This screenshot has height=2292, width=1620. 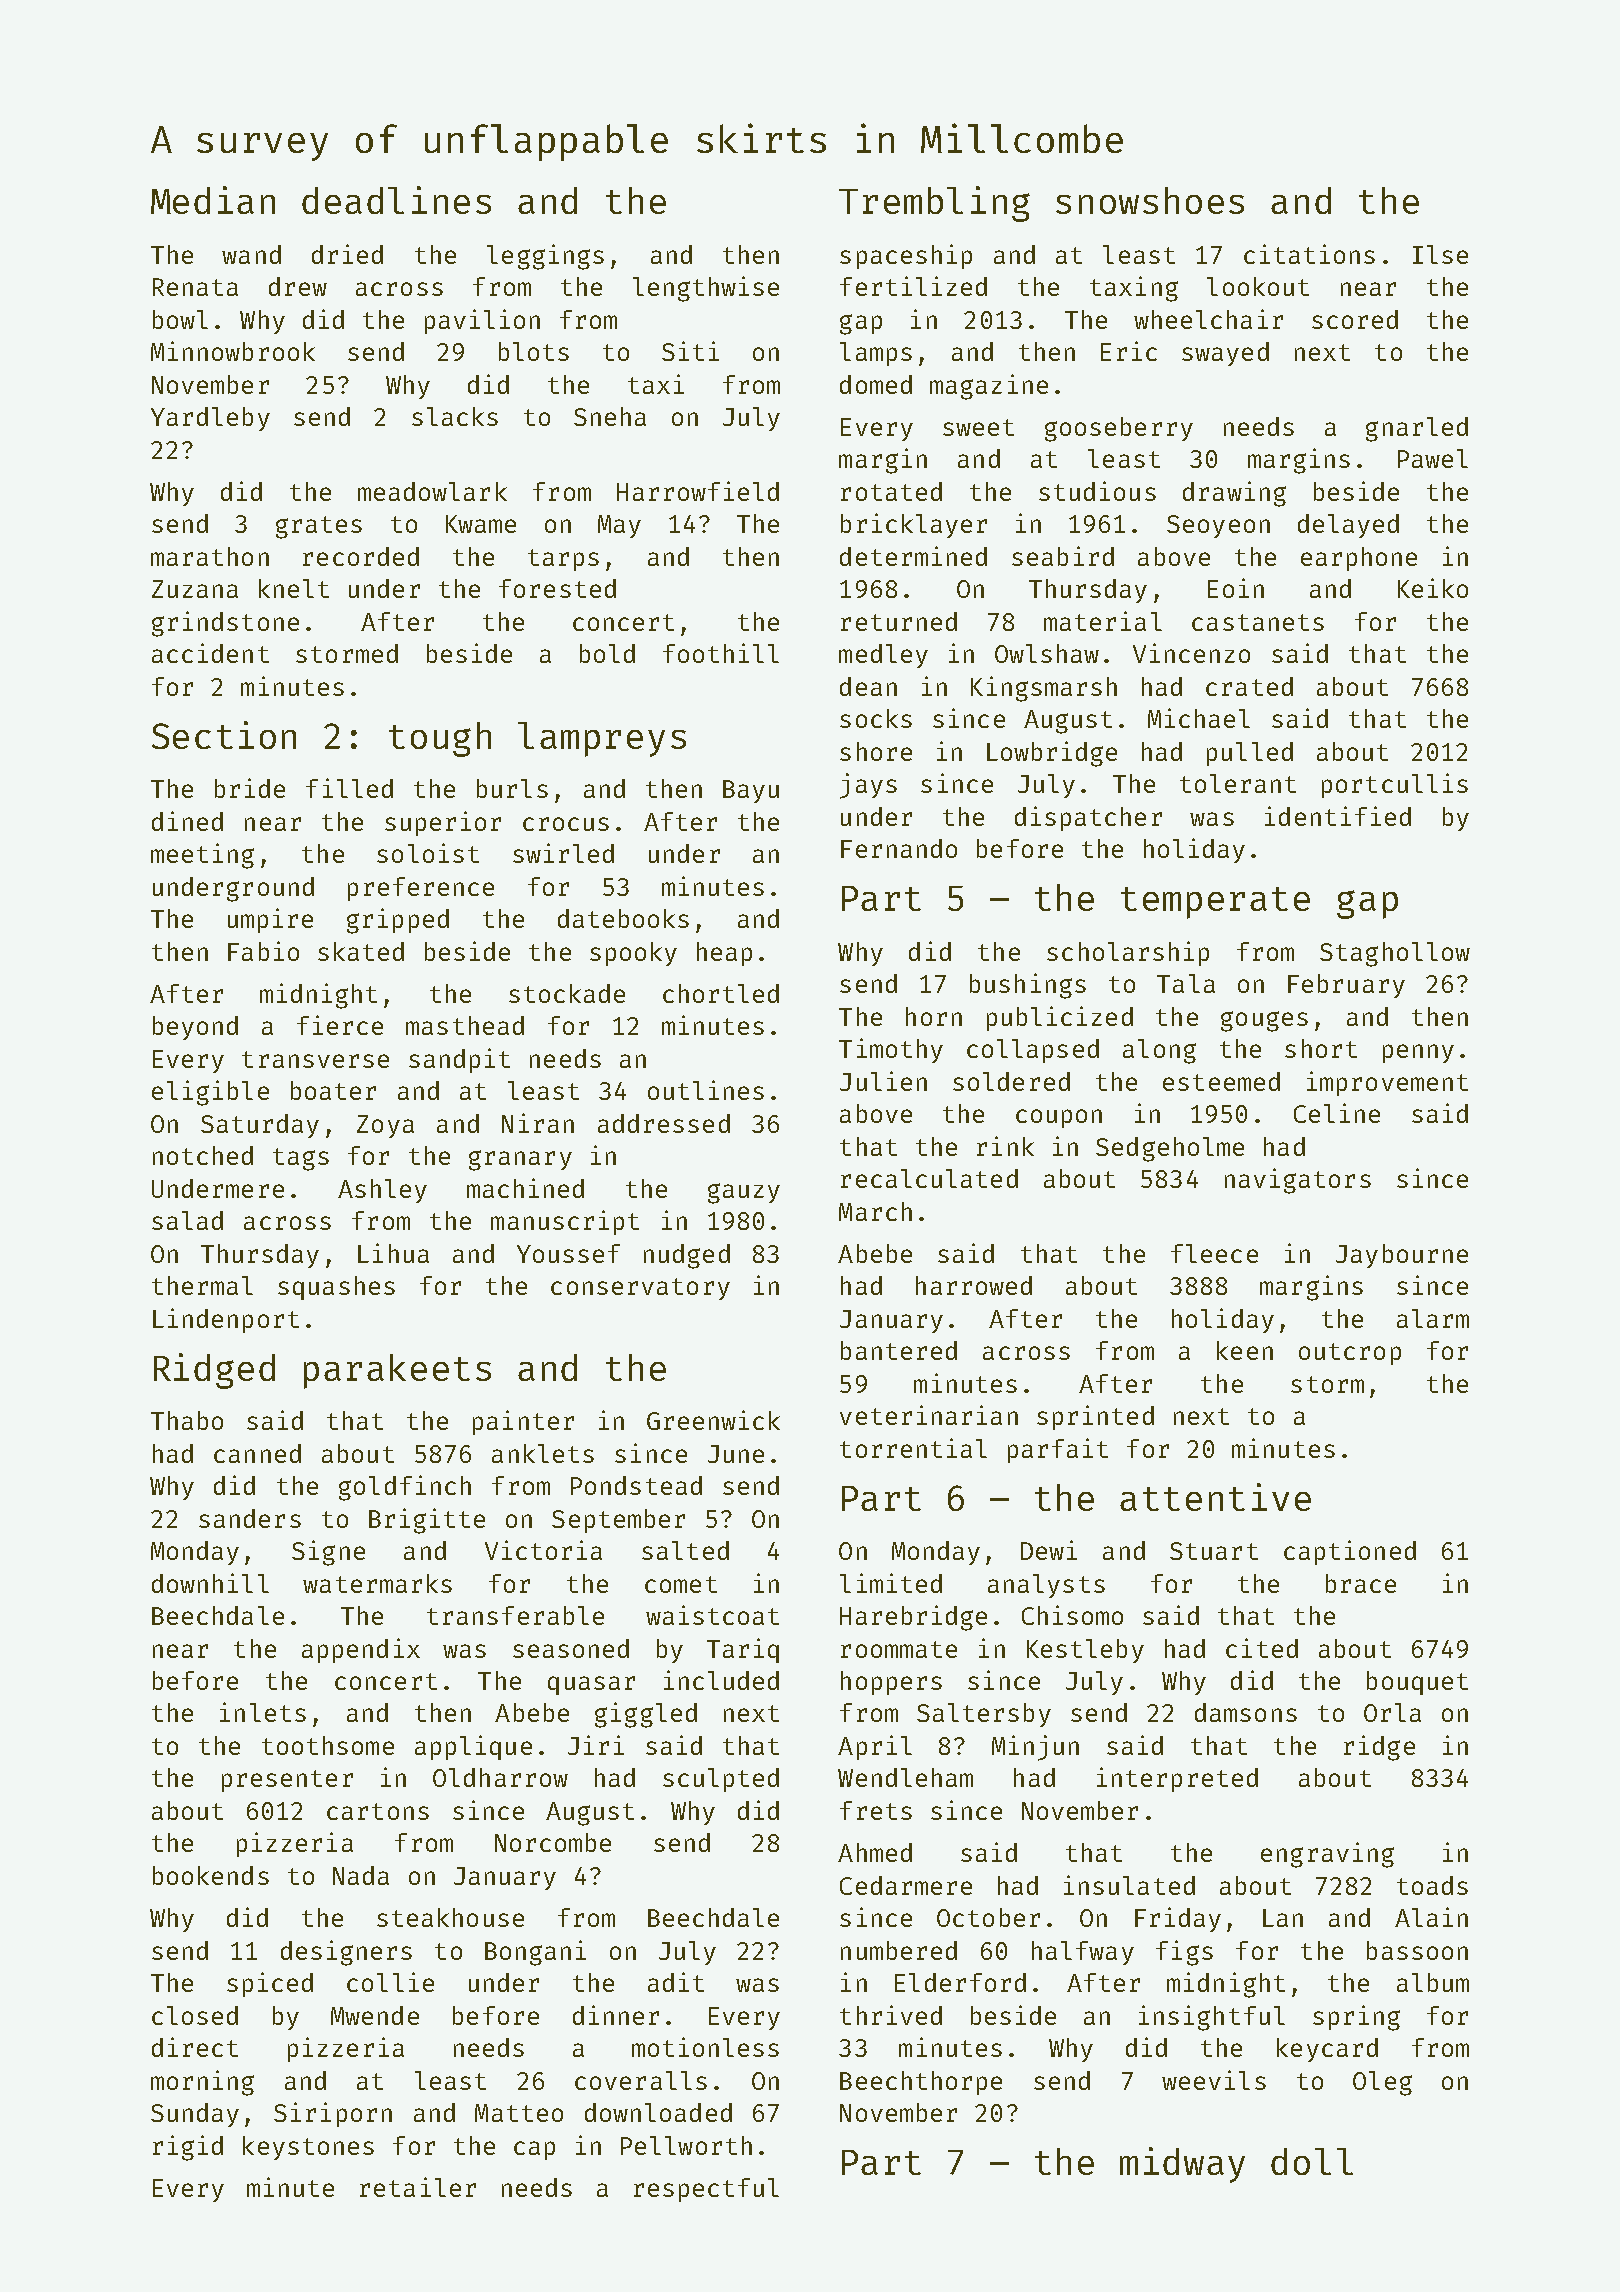 What do you see at coordinates (213, 200) in the screenshot?
I see `Median` at bounding box center [213, 200].
